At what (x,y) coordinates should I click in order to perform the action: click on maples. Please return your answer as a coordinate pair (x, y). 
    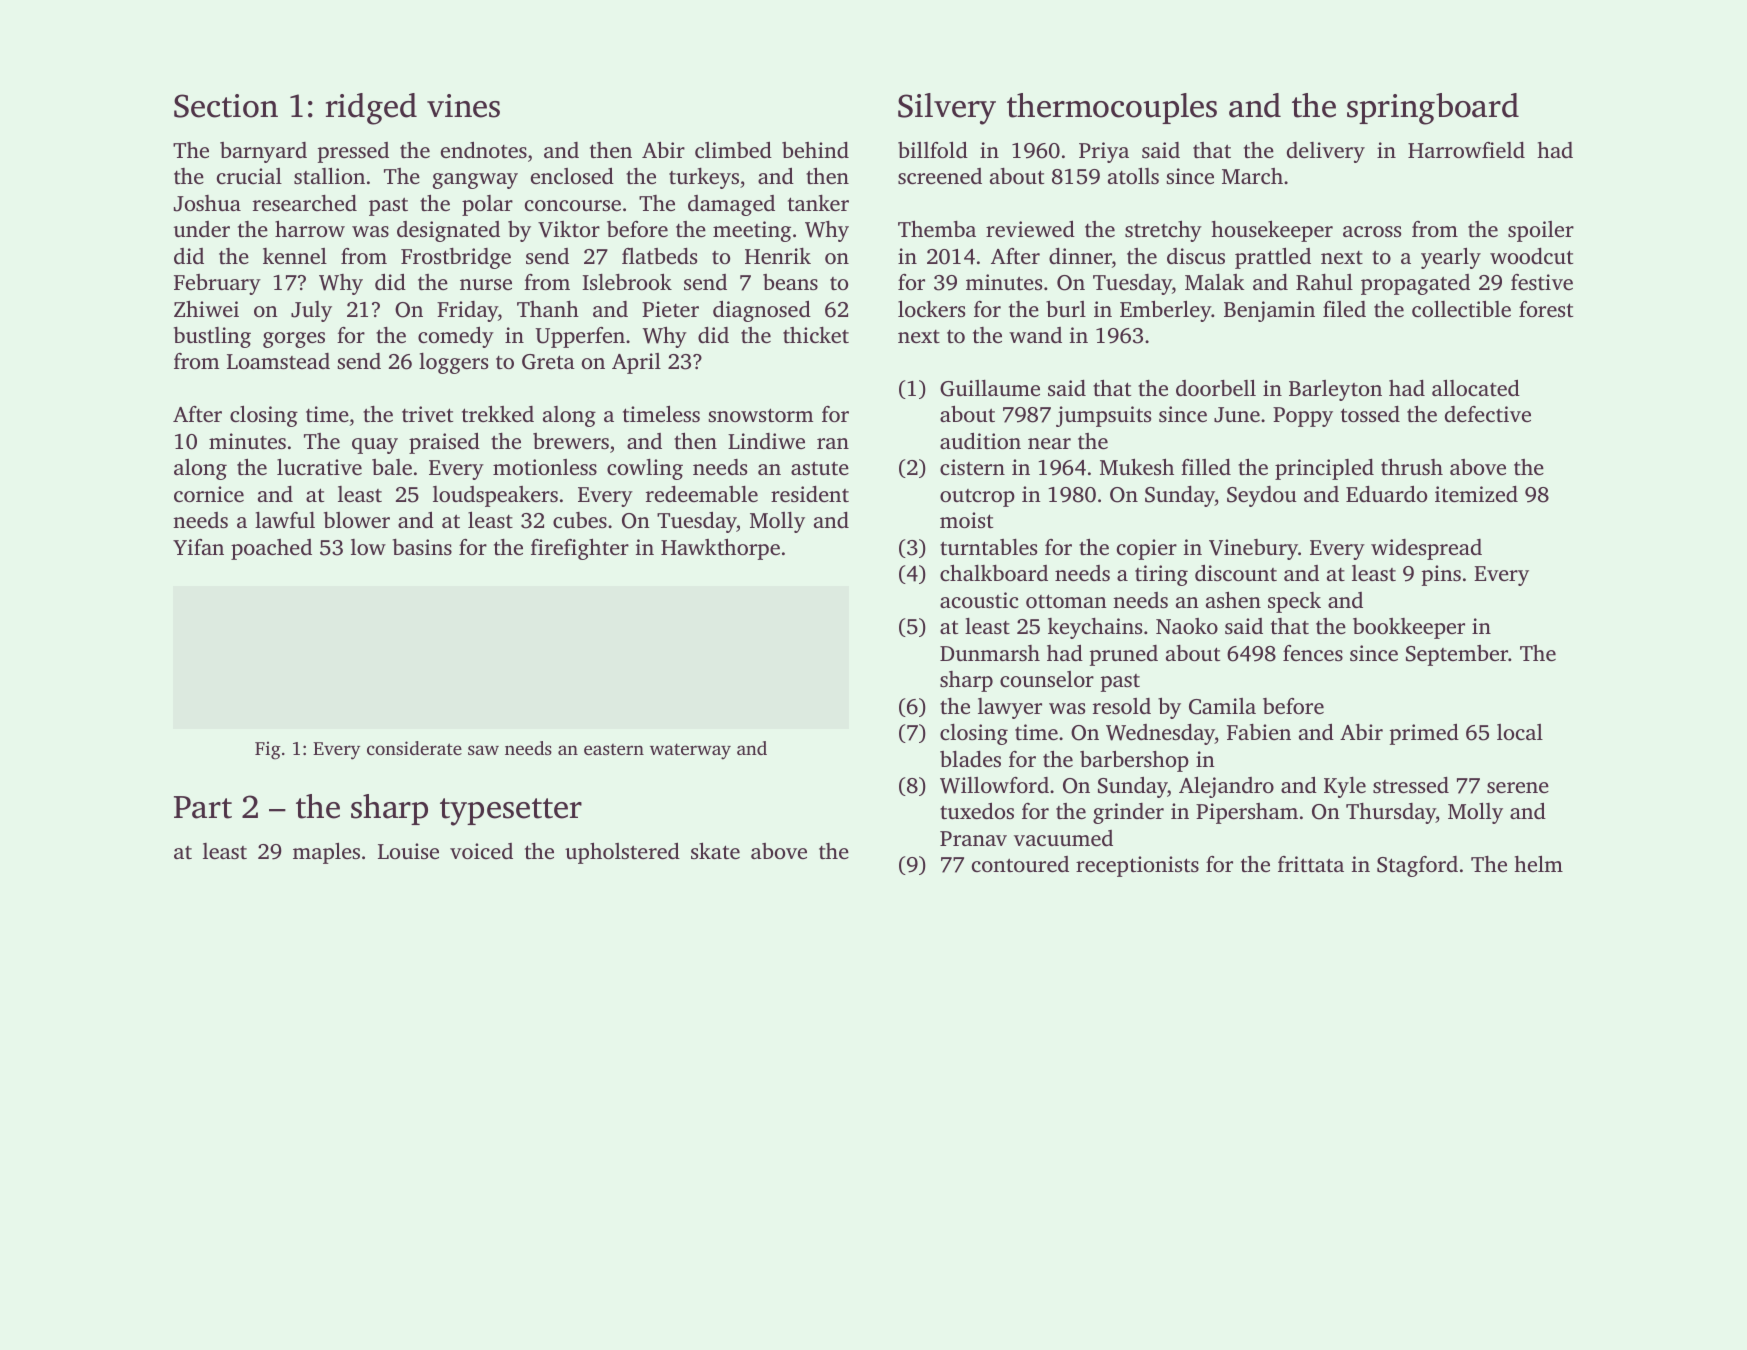
    Looking at the image, I should click on (326, 853).
